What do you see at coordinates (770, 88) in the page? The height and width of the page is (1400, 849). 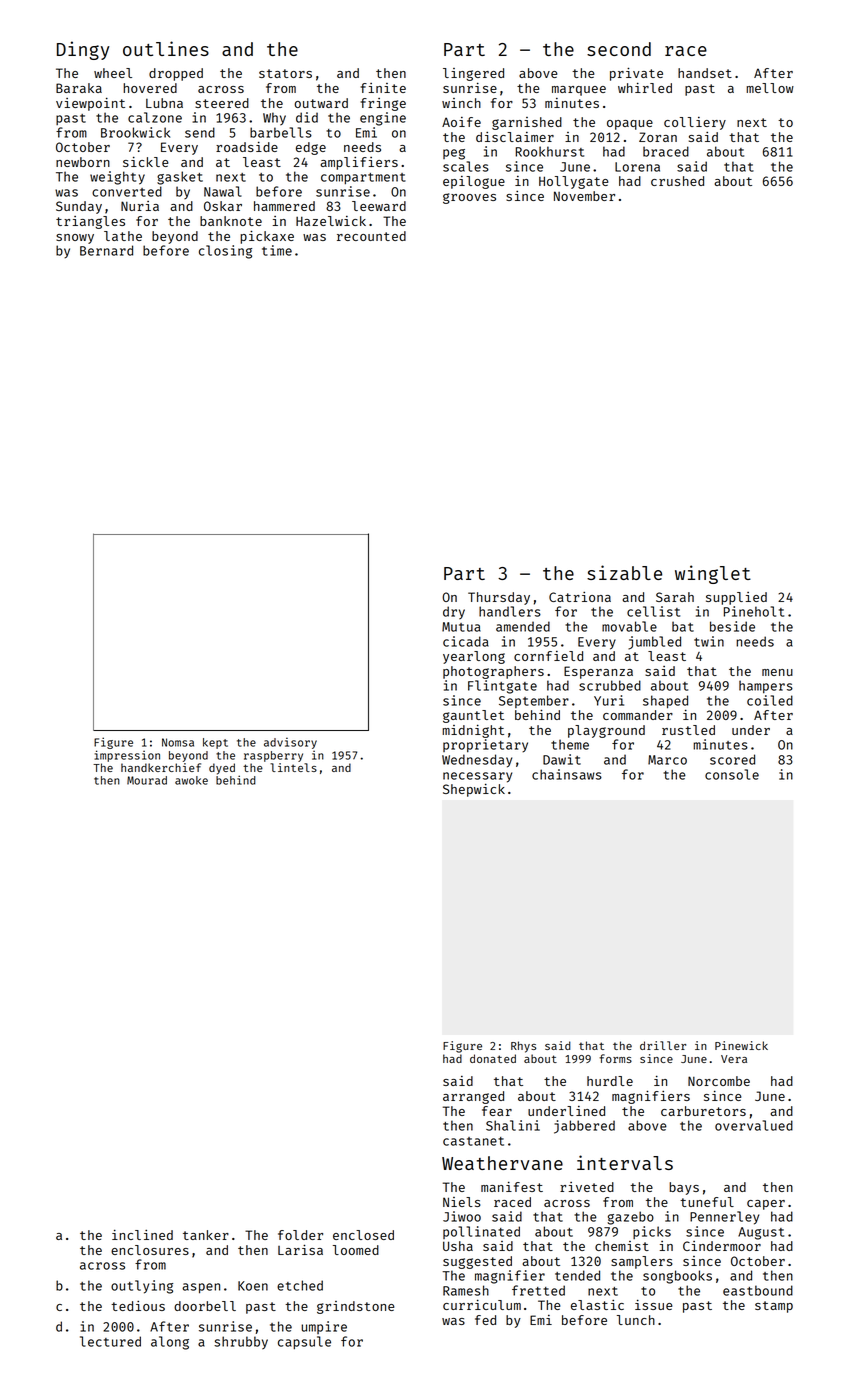 I see `mellow` at bounding box center [770, 88].
